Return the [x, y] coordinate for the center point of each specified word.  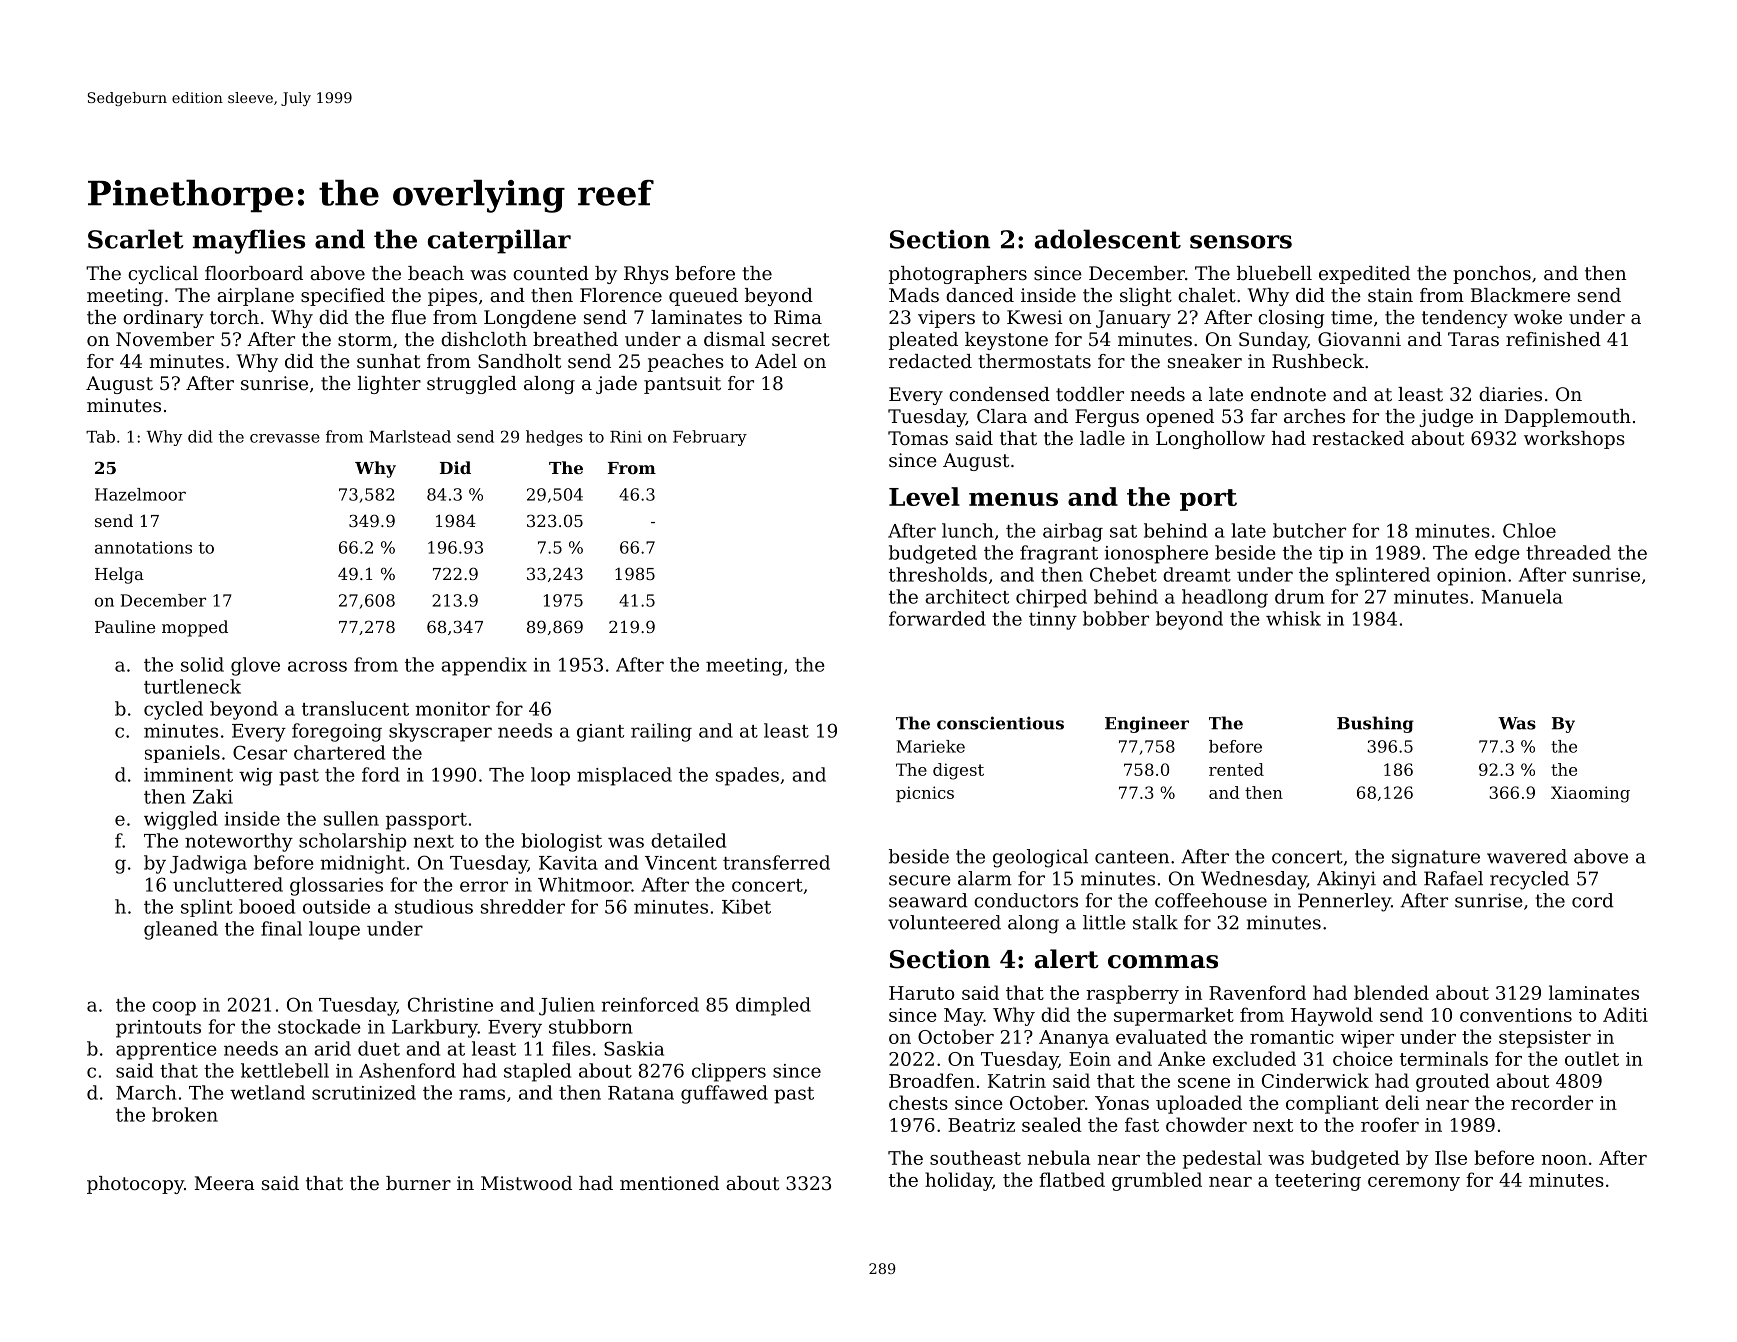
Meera [225, 1183]
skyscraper [440, 732]
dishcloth [484, 339]
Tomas [918, 438]
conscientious [1000, 723]
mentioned [669, 1183]
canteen [1132, 857]
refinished [1553, 339]
